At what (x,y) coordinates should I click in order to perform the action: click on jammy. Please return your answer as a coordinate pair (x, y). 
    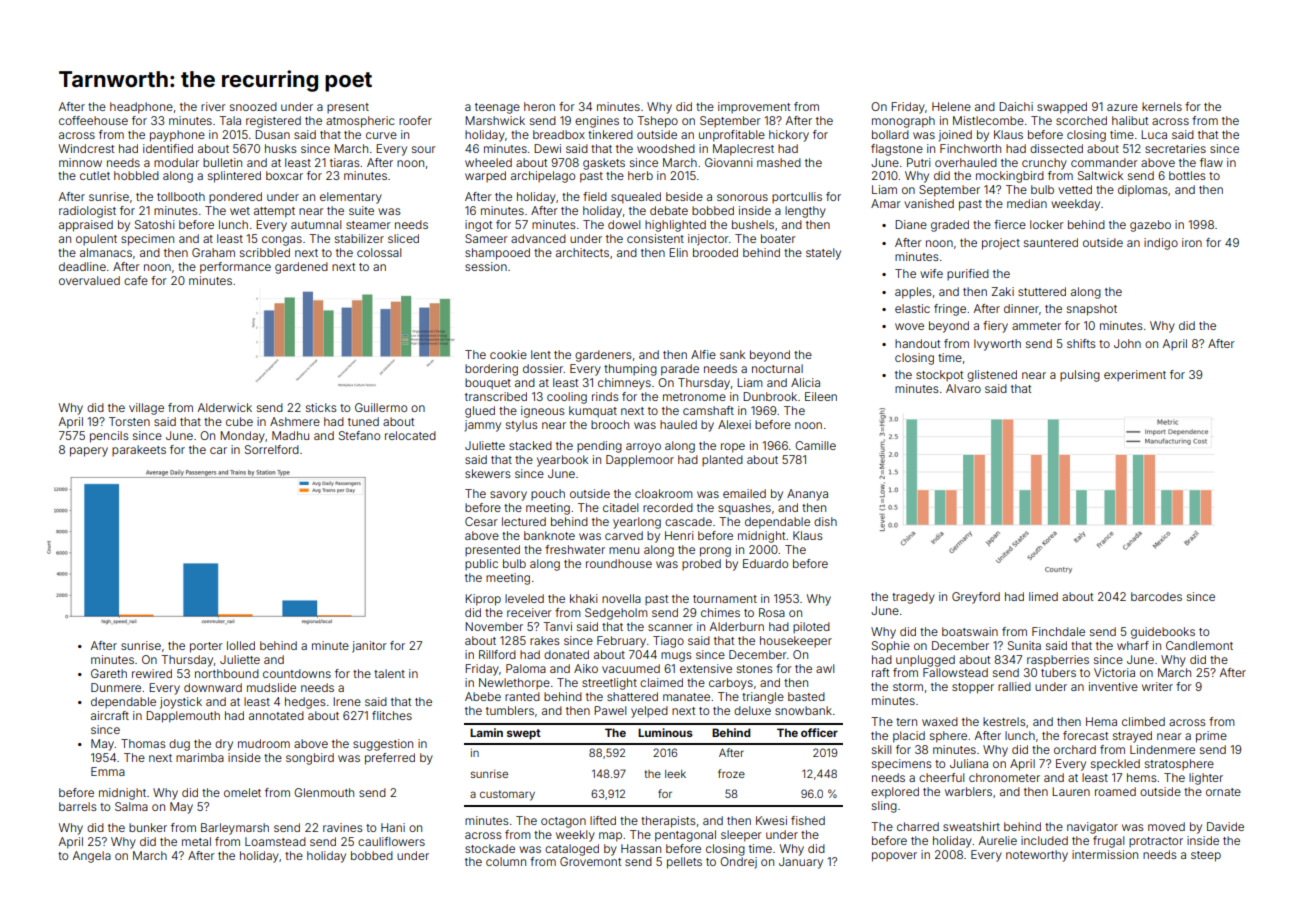
    Looking at the image, I should click on (483, 426).
